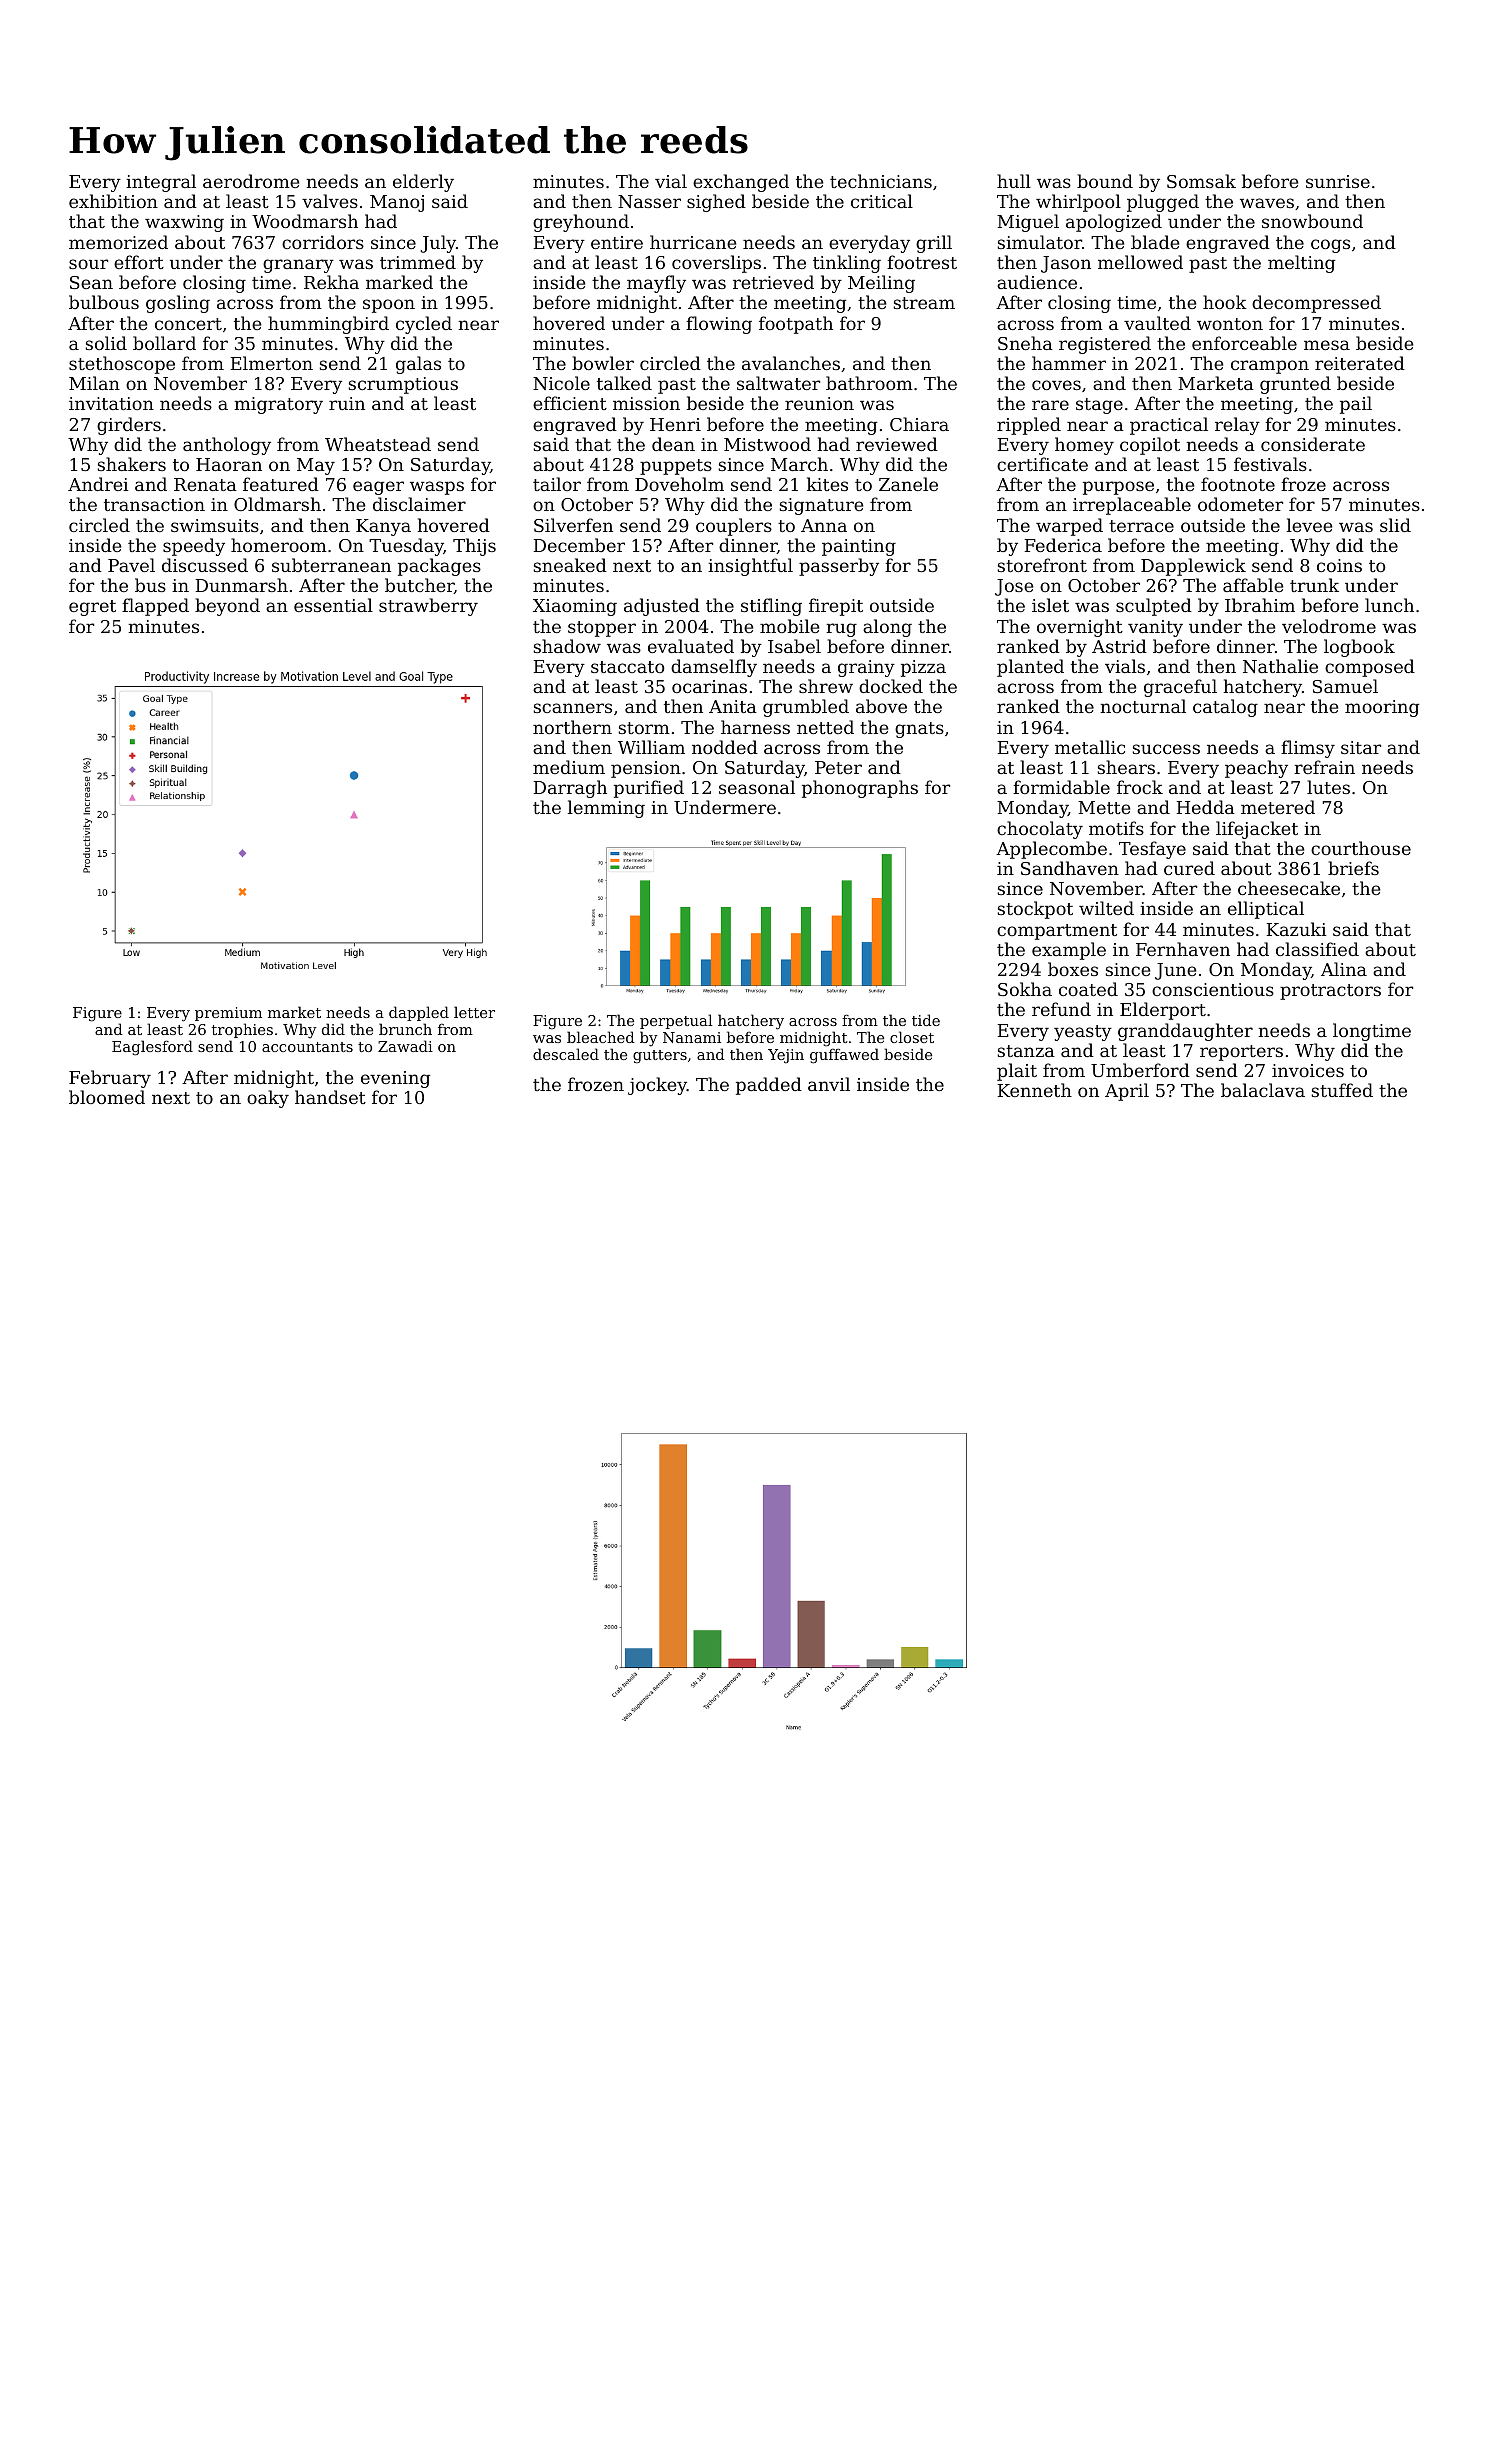 This page has width=1496, height=2464. I want to click on seasonal, so click(757, 787).
